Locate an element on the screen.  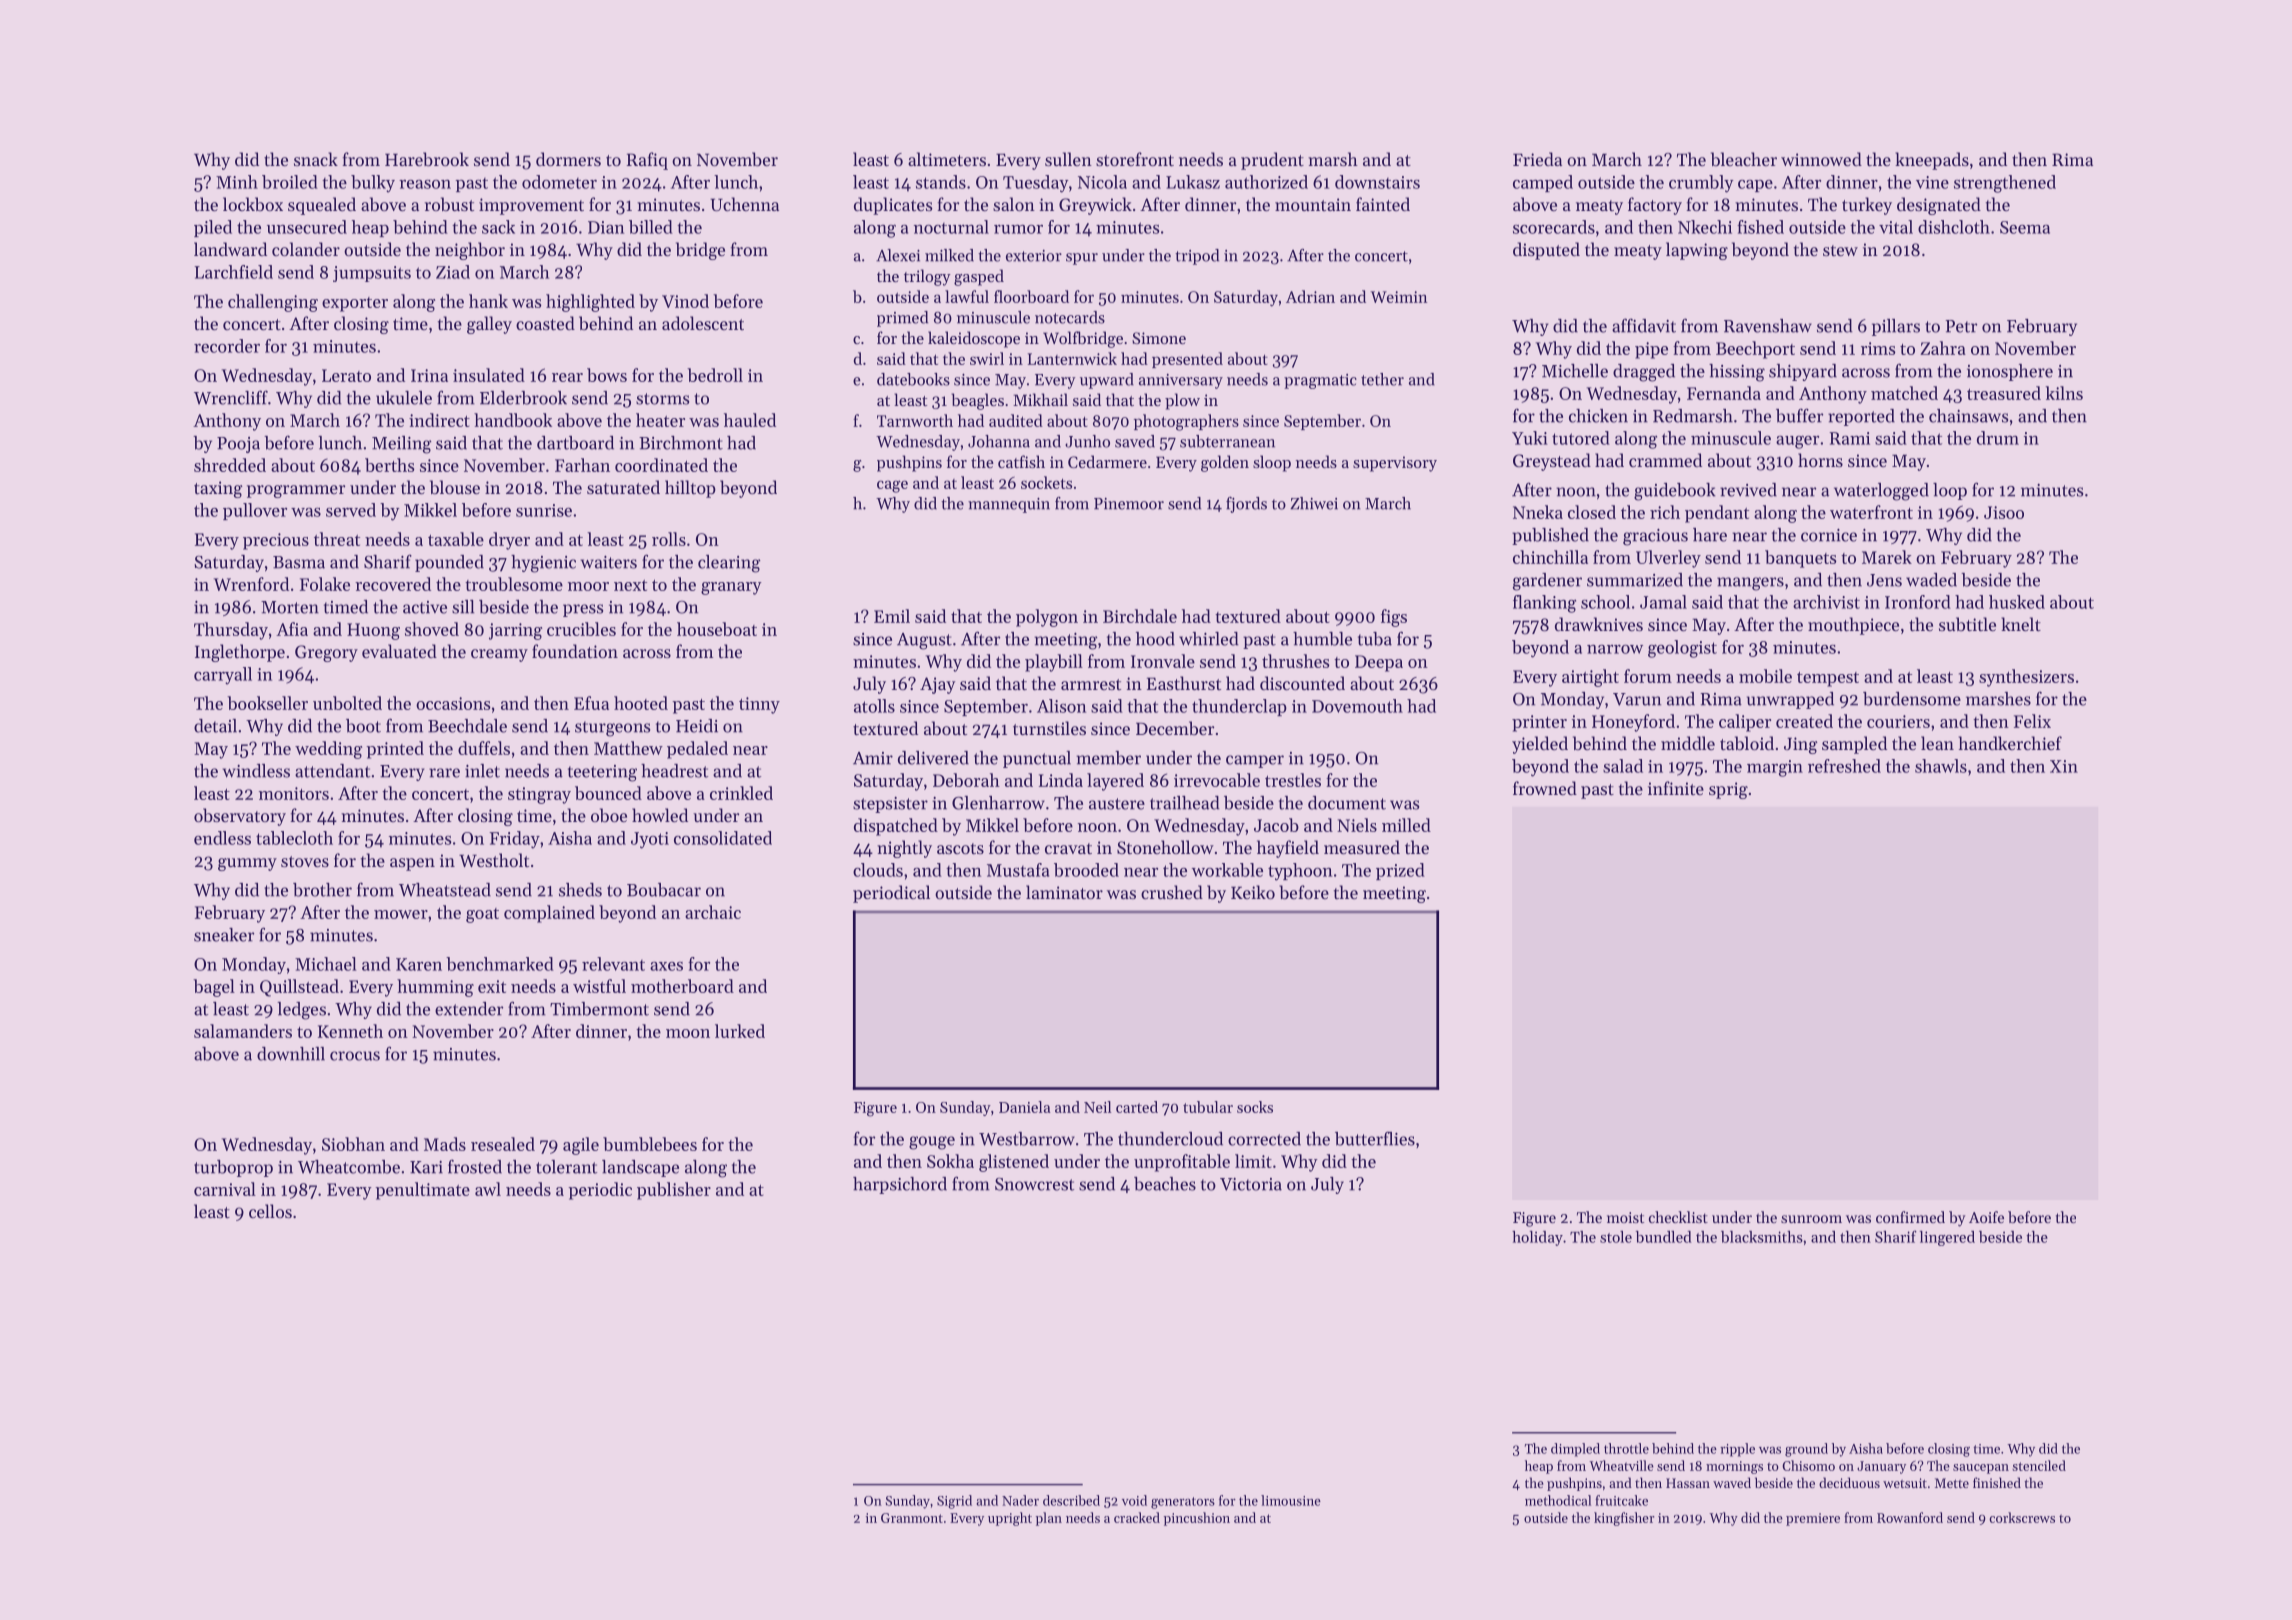
downstairs is located at coordinates (1377, 182).
